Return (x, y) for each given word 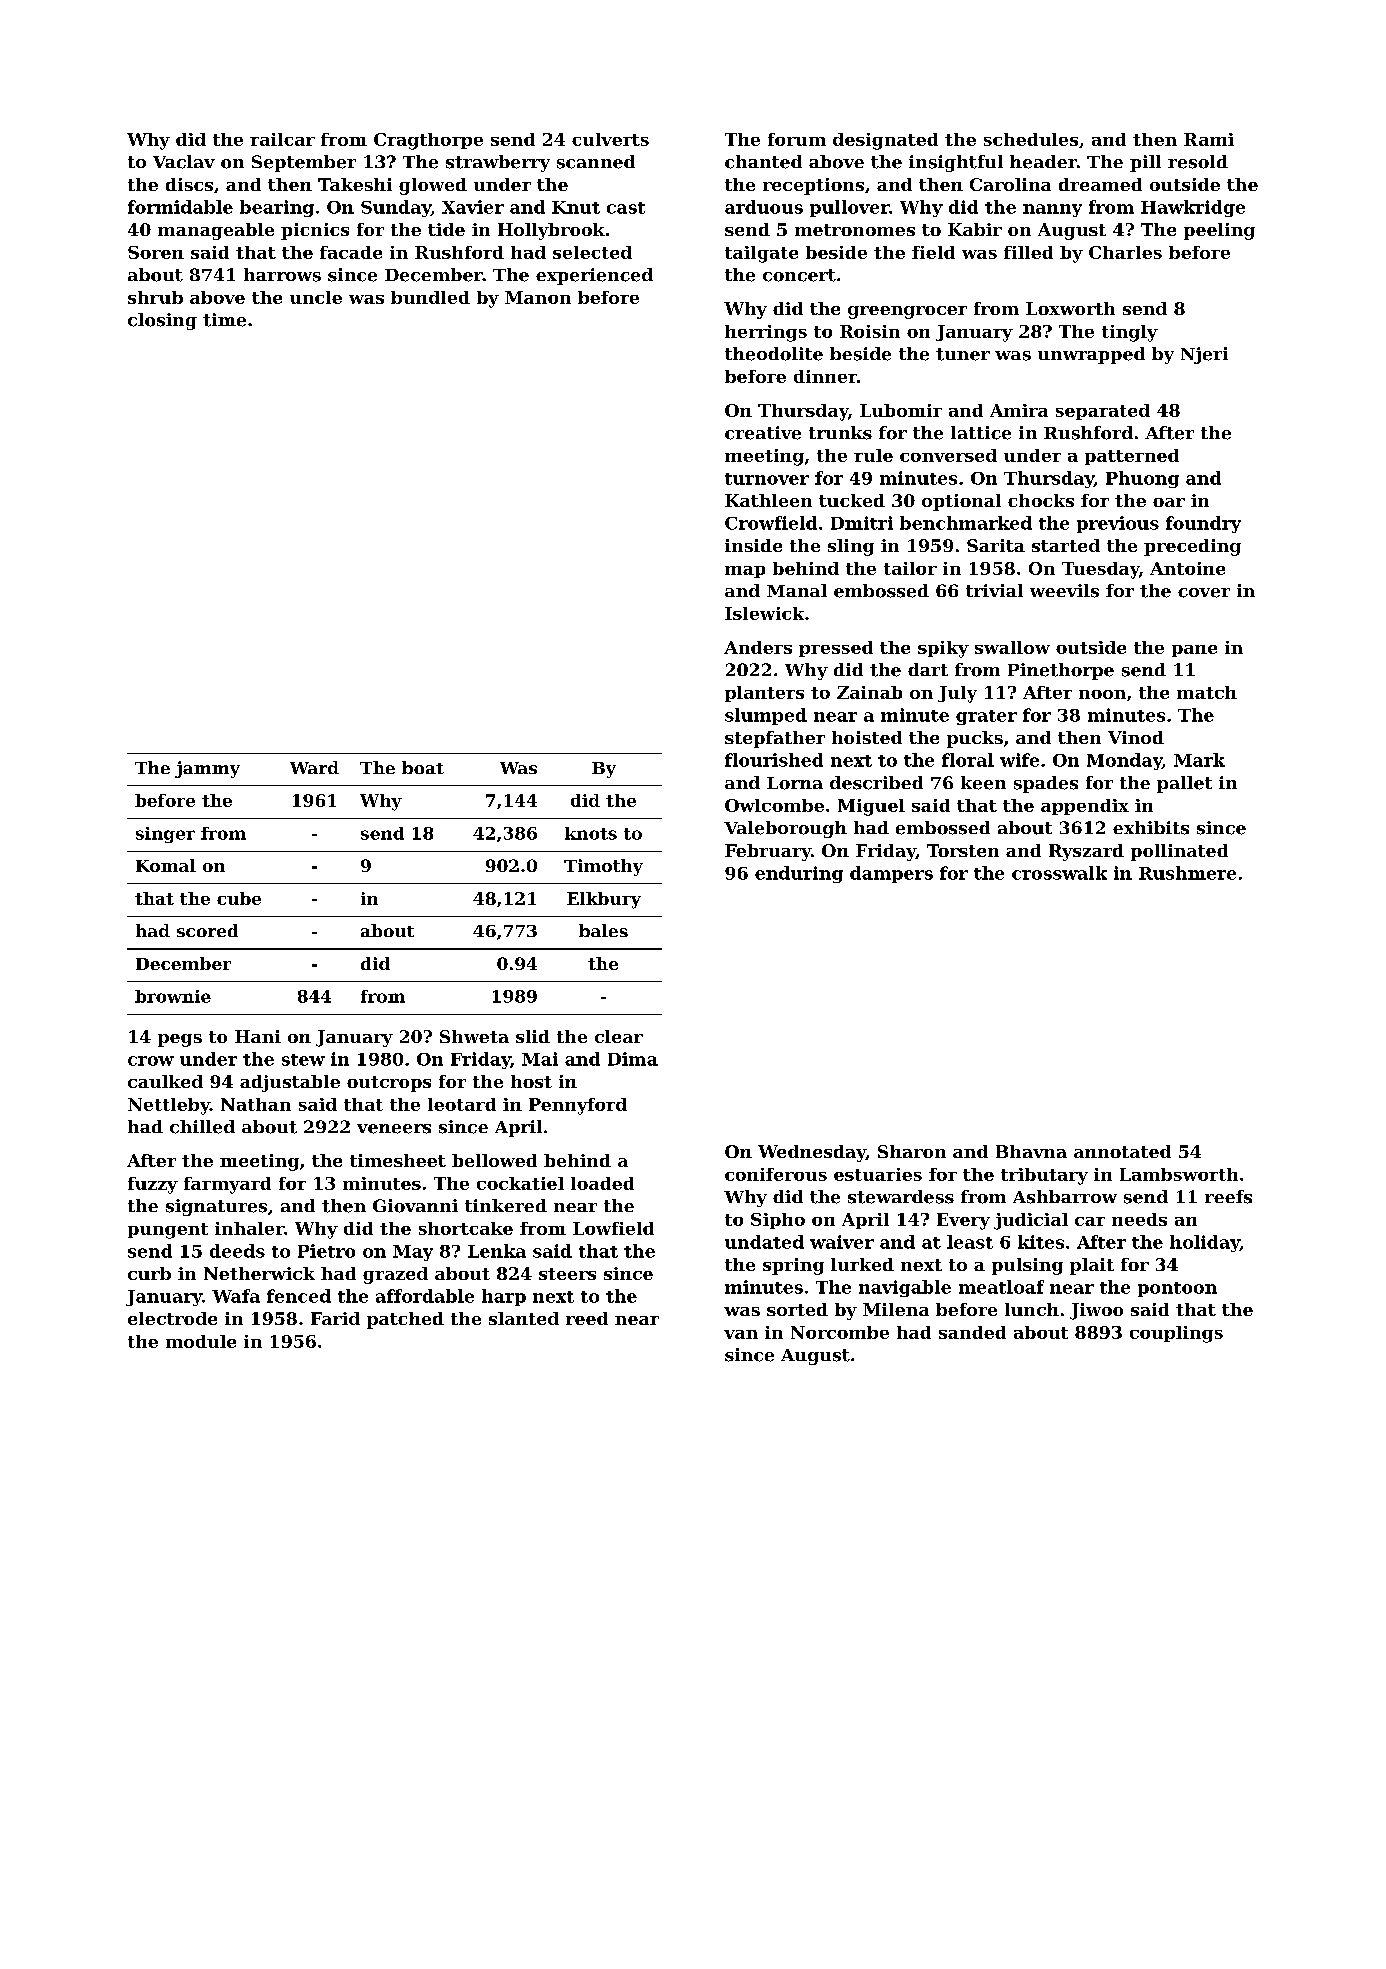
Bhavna (1031, 1151)
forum (797, 139)
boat (423, 767)
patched (405, 1320)
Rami (1209, 139)
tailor (910, 568)
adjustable (290, 1083)
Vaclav (184, 162)
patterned (1132, 457)
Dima (633, 1059)
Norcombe (840, 1332)
